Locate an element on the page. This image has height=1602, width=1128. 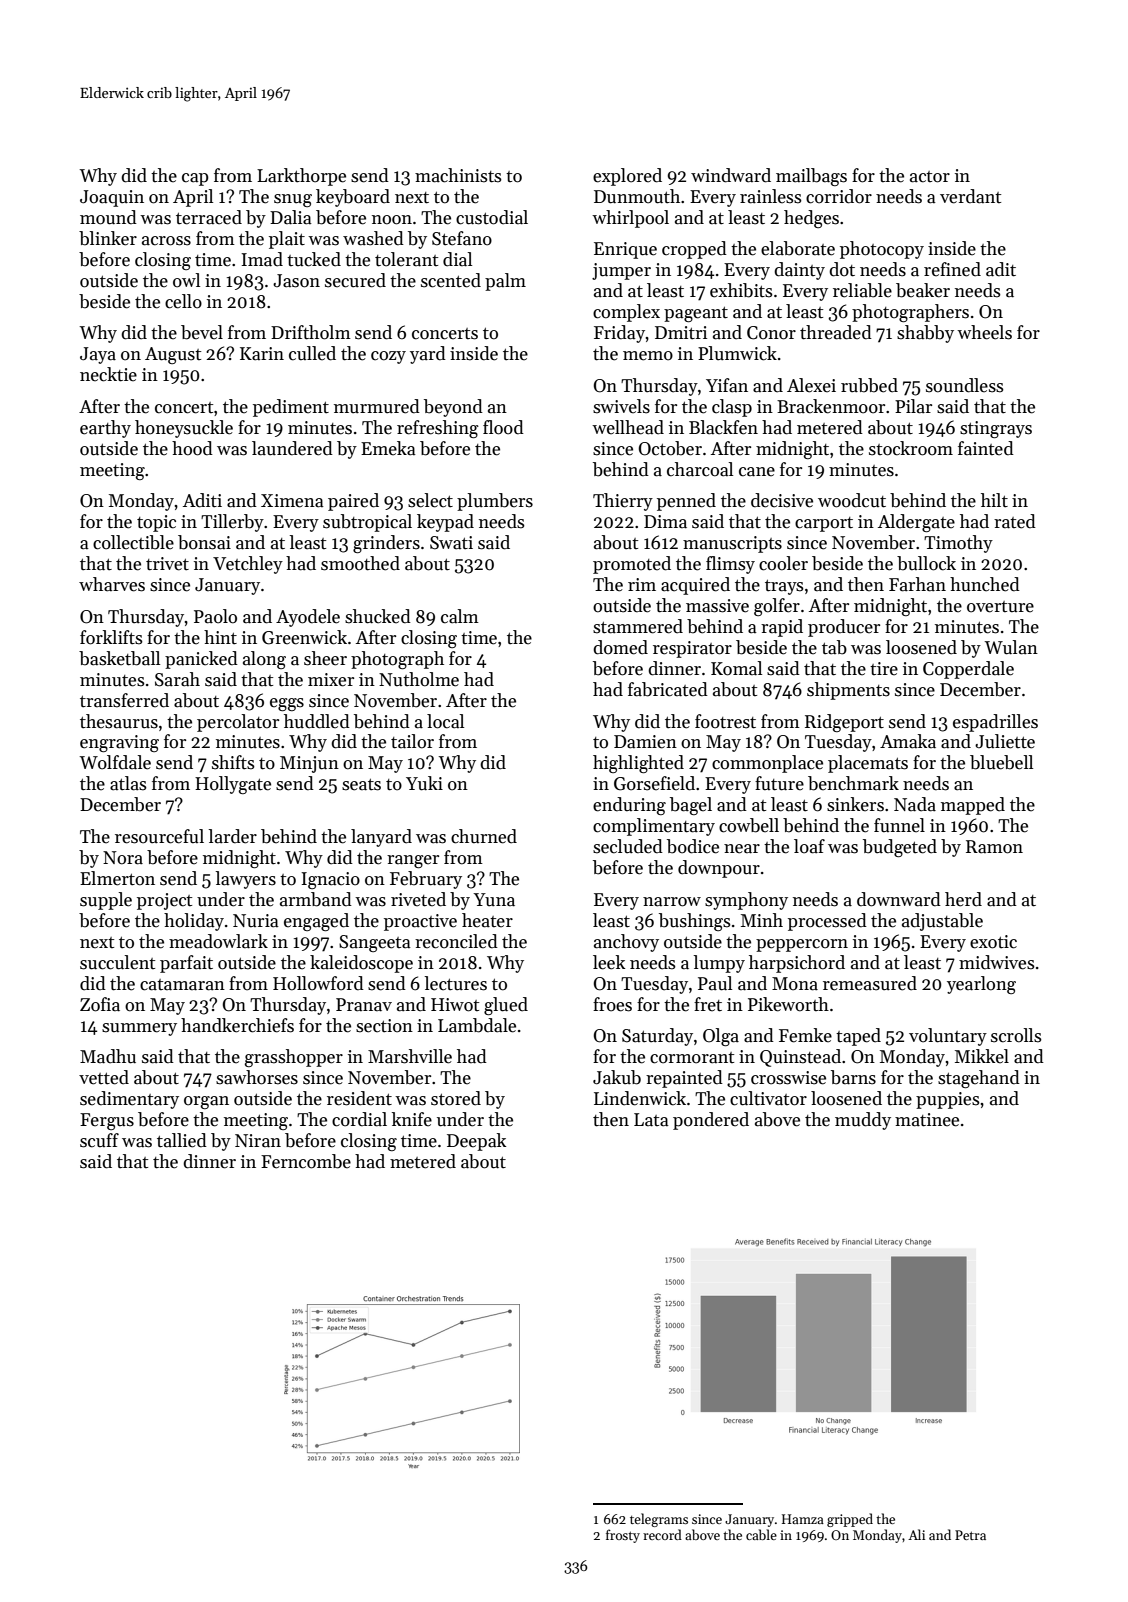
secured is located at coordinates (355, 280).
